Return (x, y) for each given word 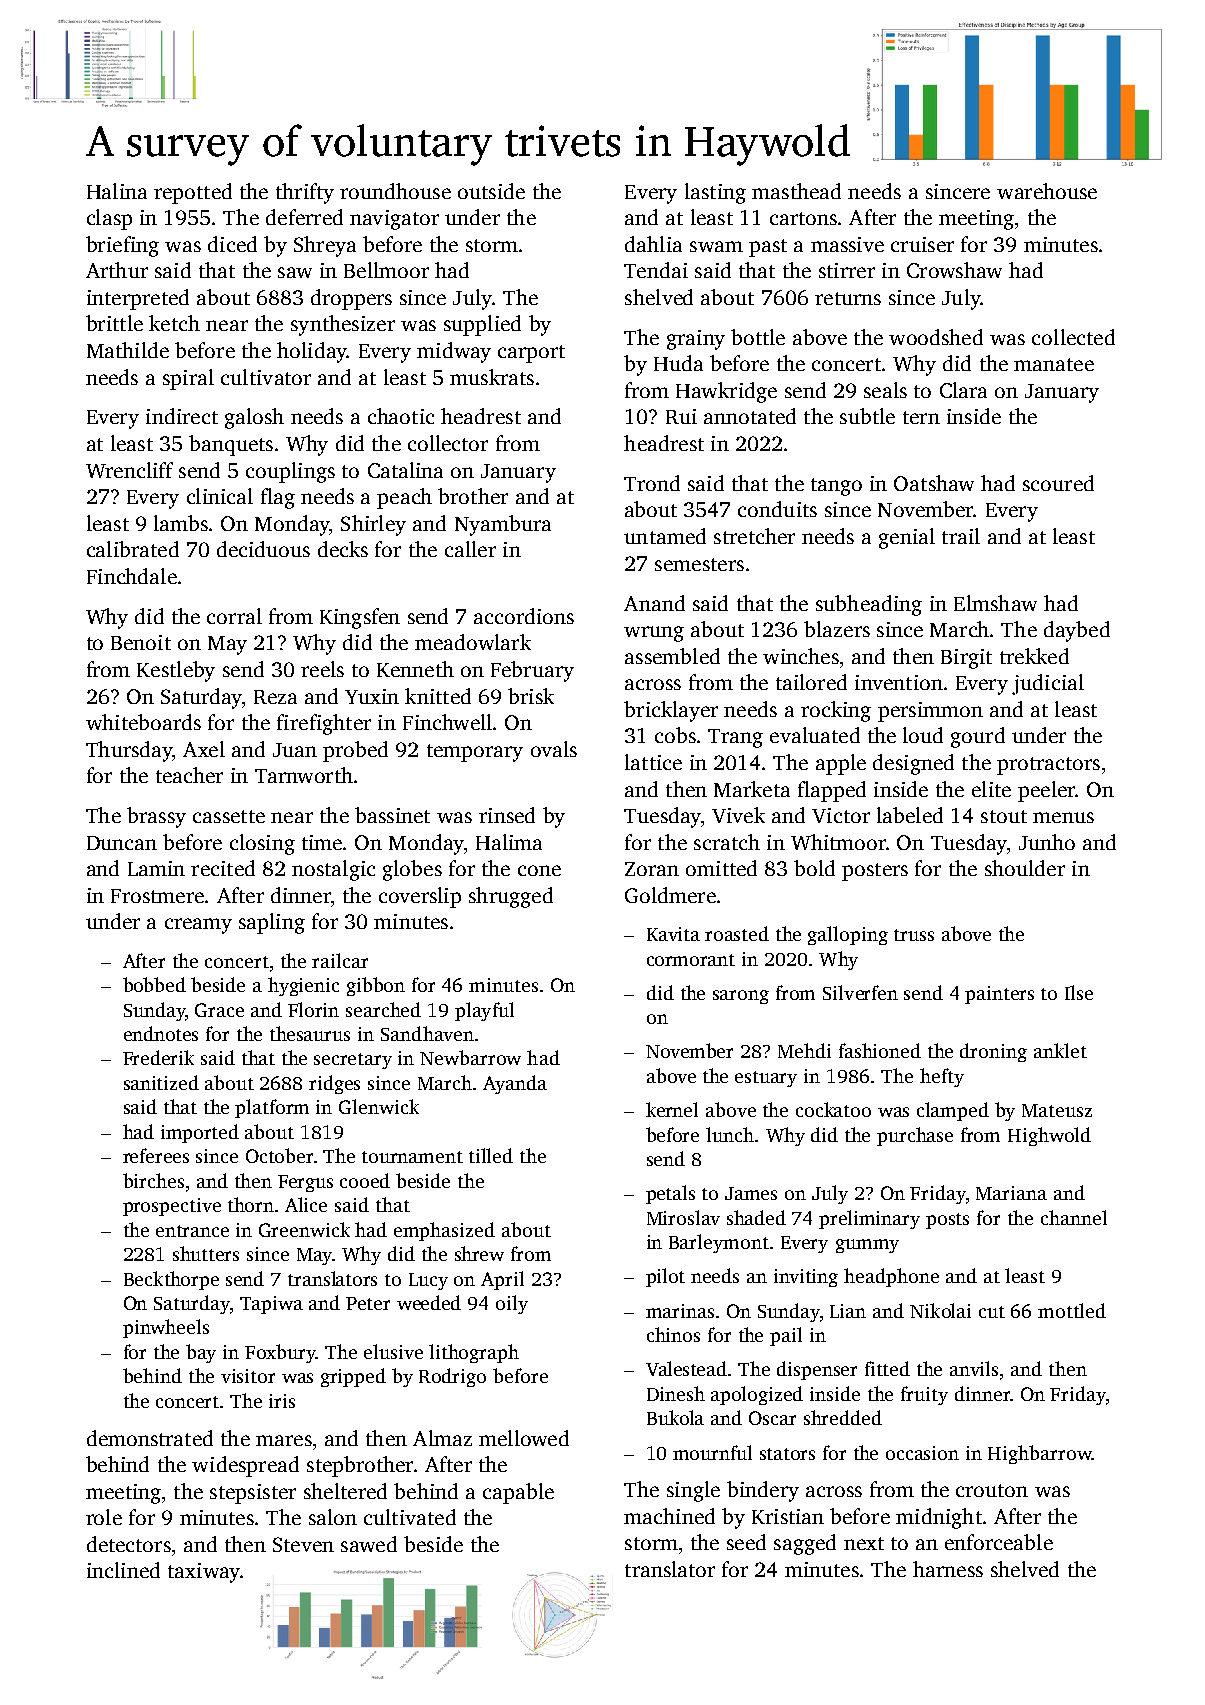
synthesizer (343, 325)
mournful (712, 1452)
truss (914, 935)
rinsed (507, 815)
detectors (129, 1544)
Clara (963, 390)
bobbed (154, 984)
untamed (665, 536)
